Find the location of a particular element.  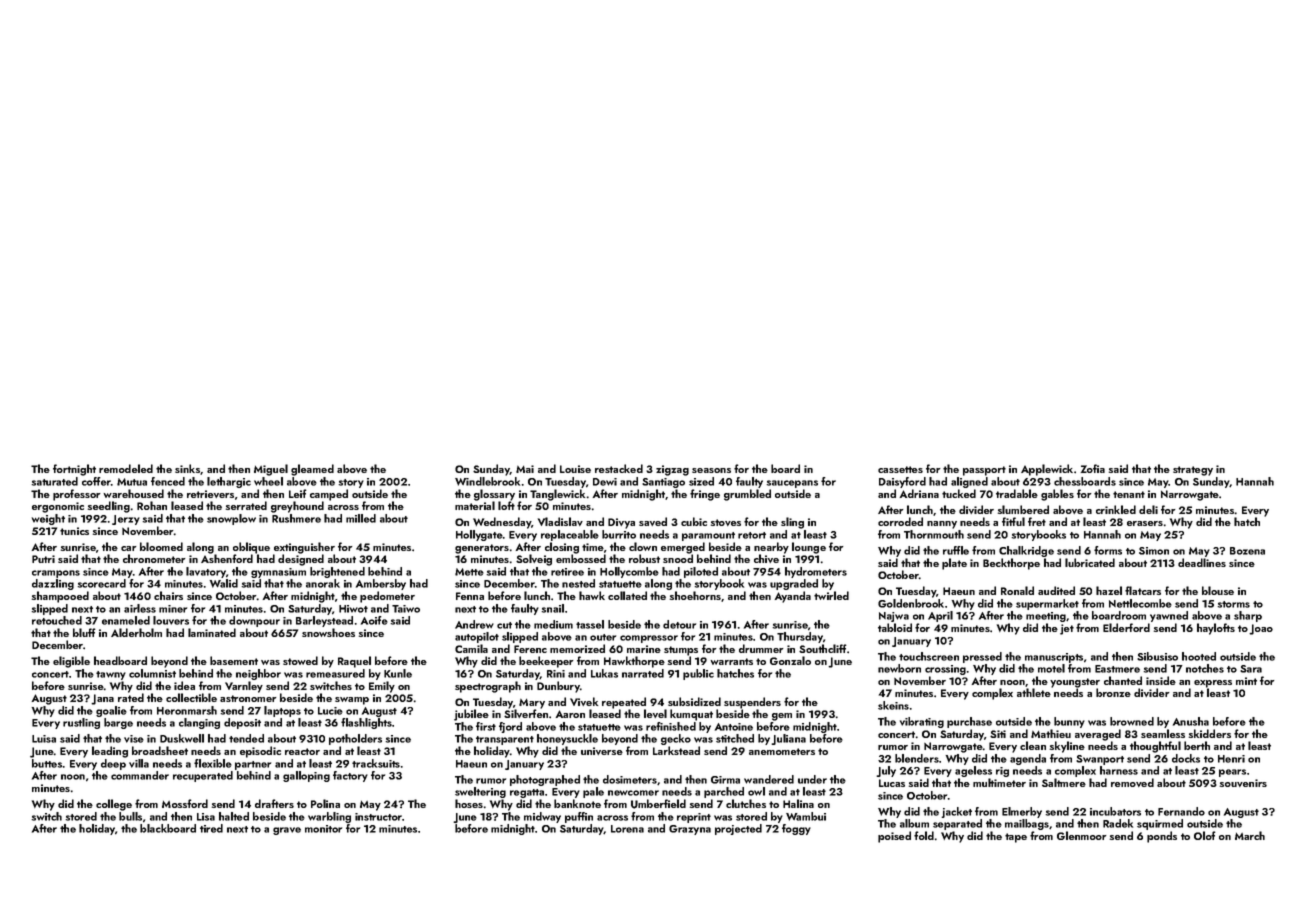

sinks is located at coordinates (187, 468).
